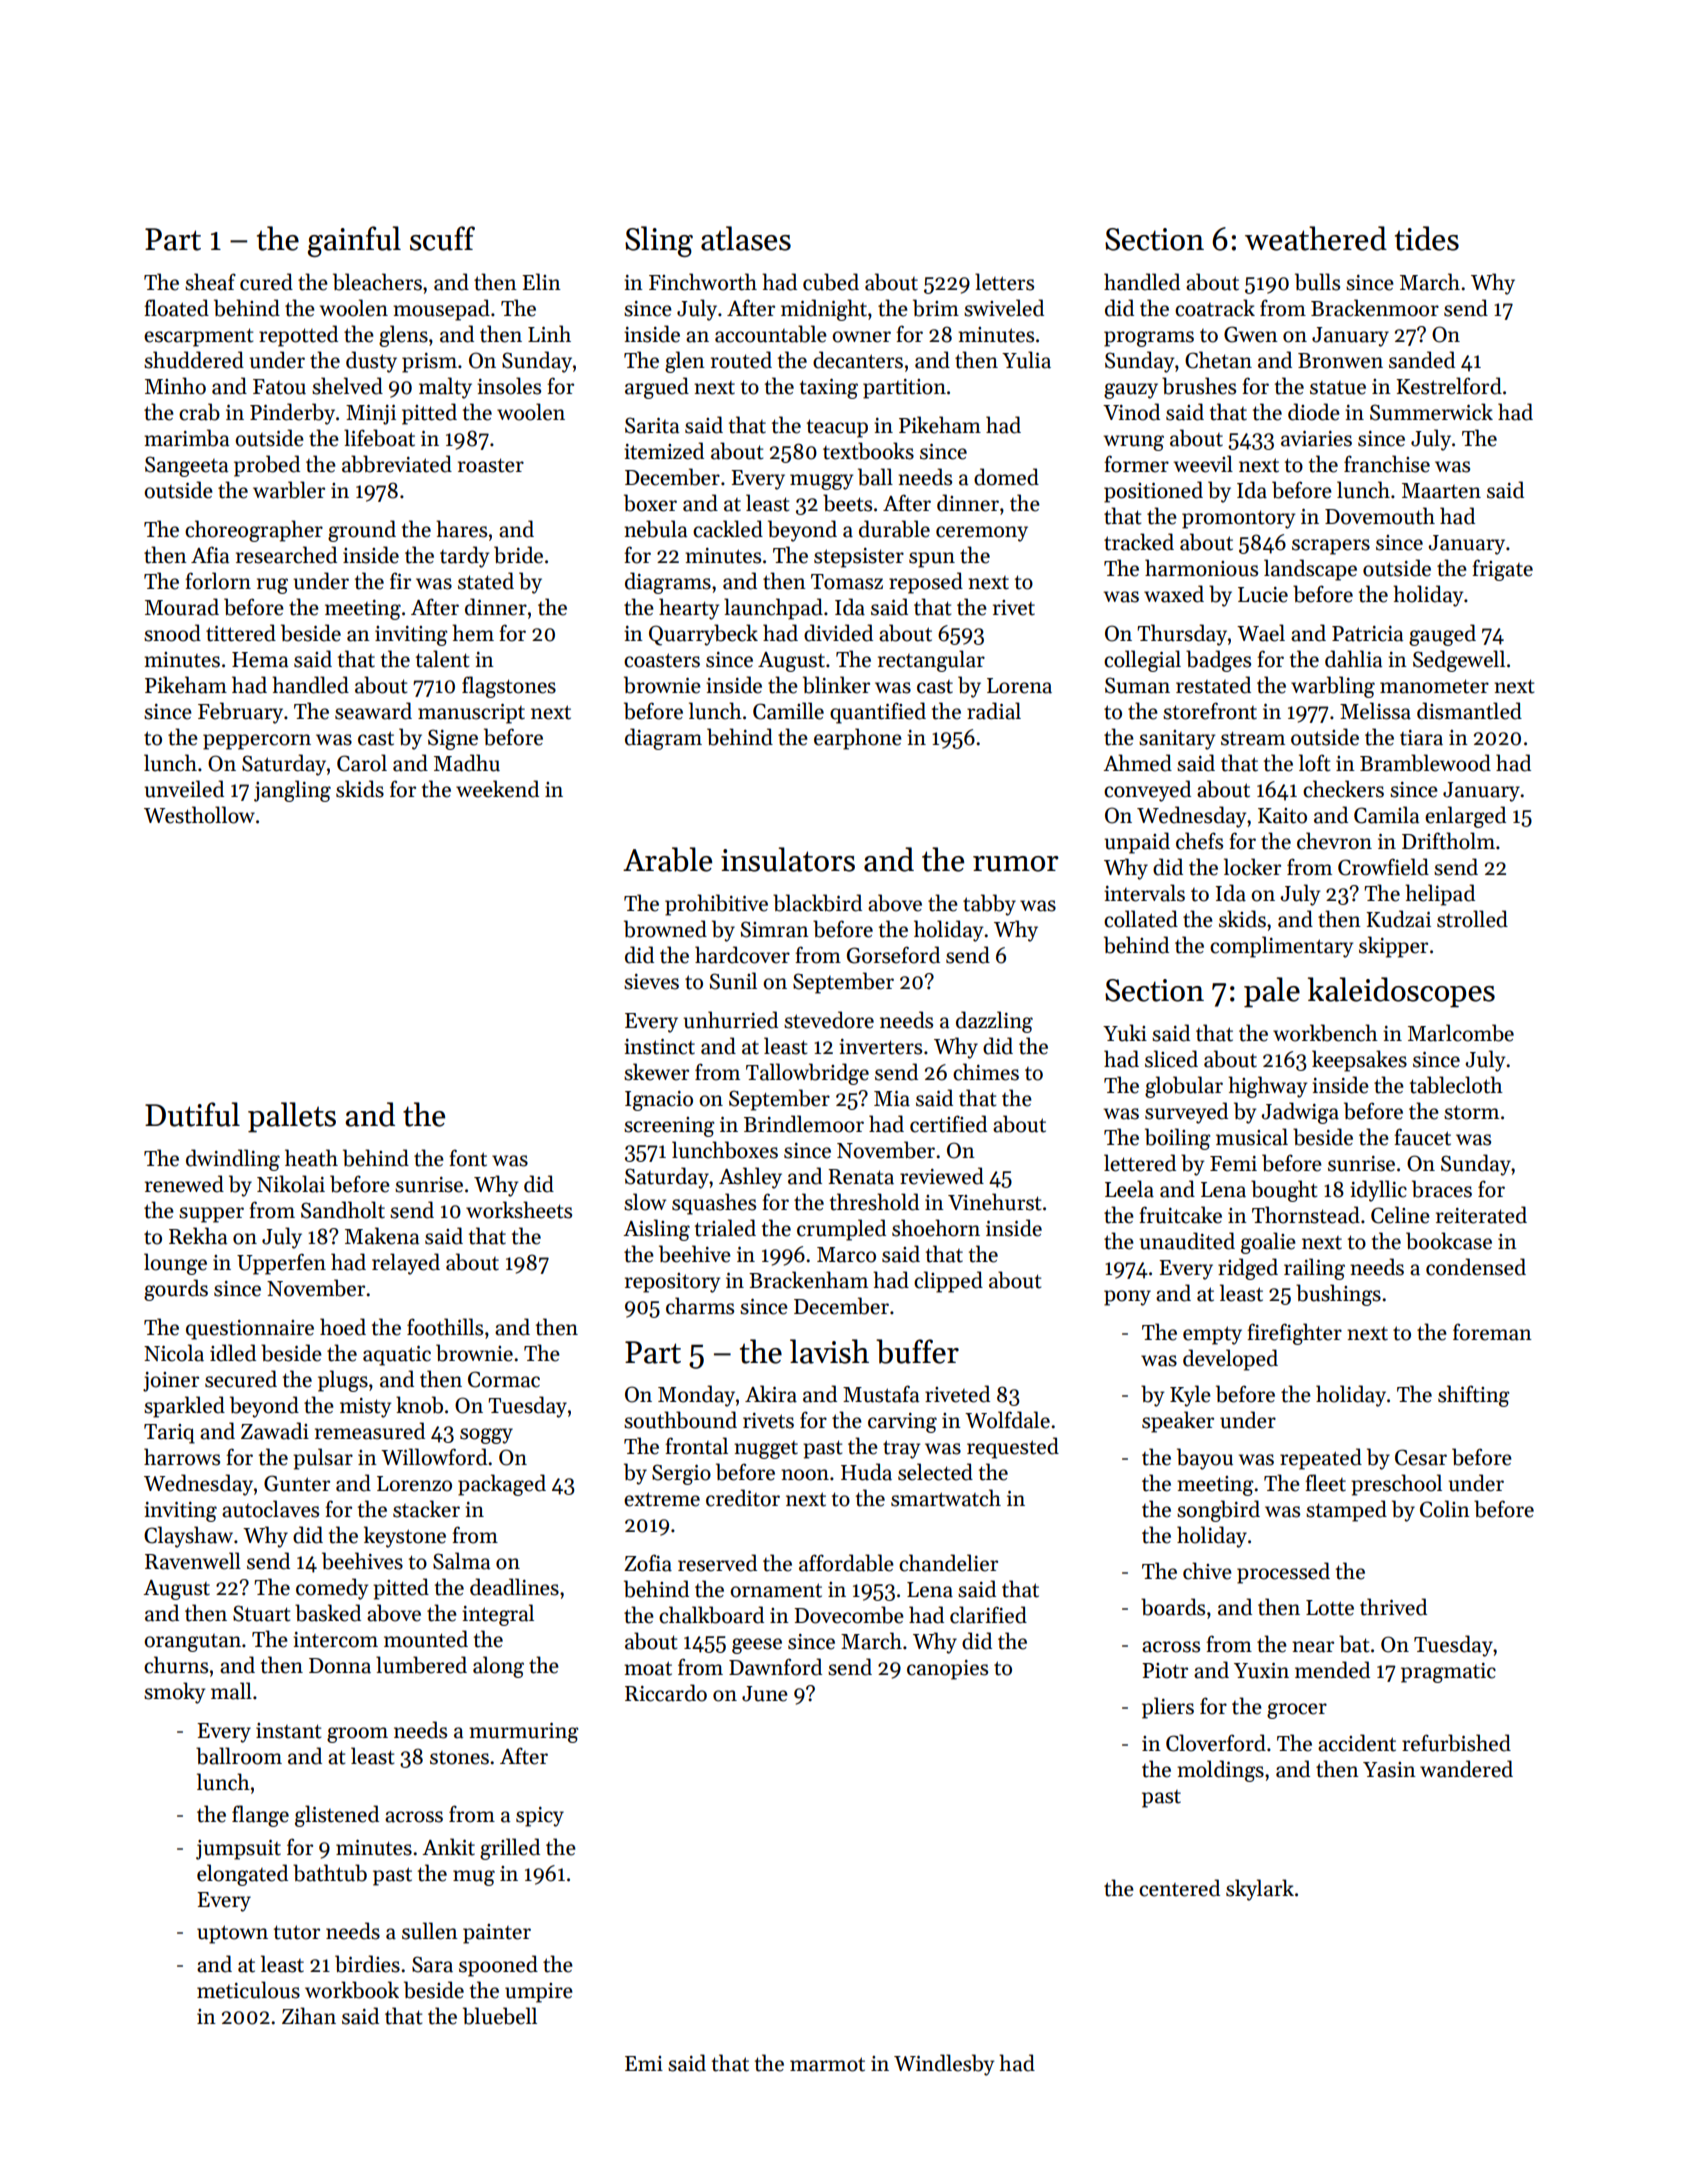  What do you see at coordinates (174, 1693) in the screenshot?
I see `smoky` at bounding box center [174, 1693].
